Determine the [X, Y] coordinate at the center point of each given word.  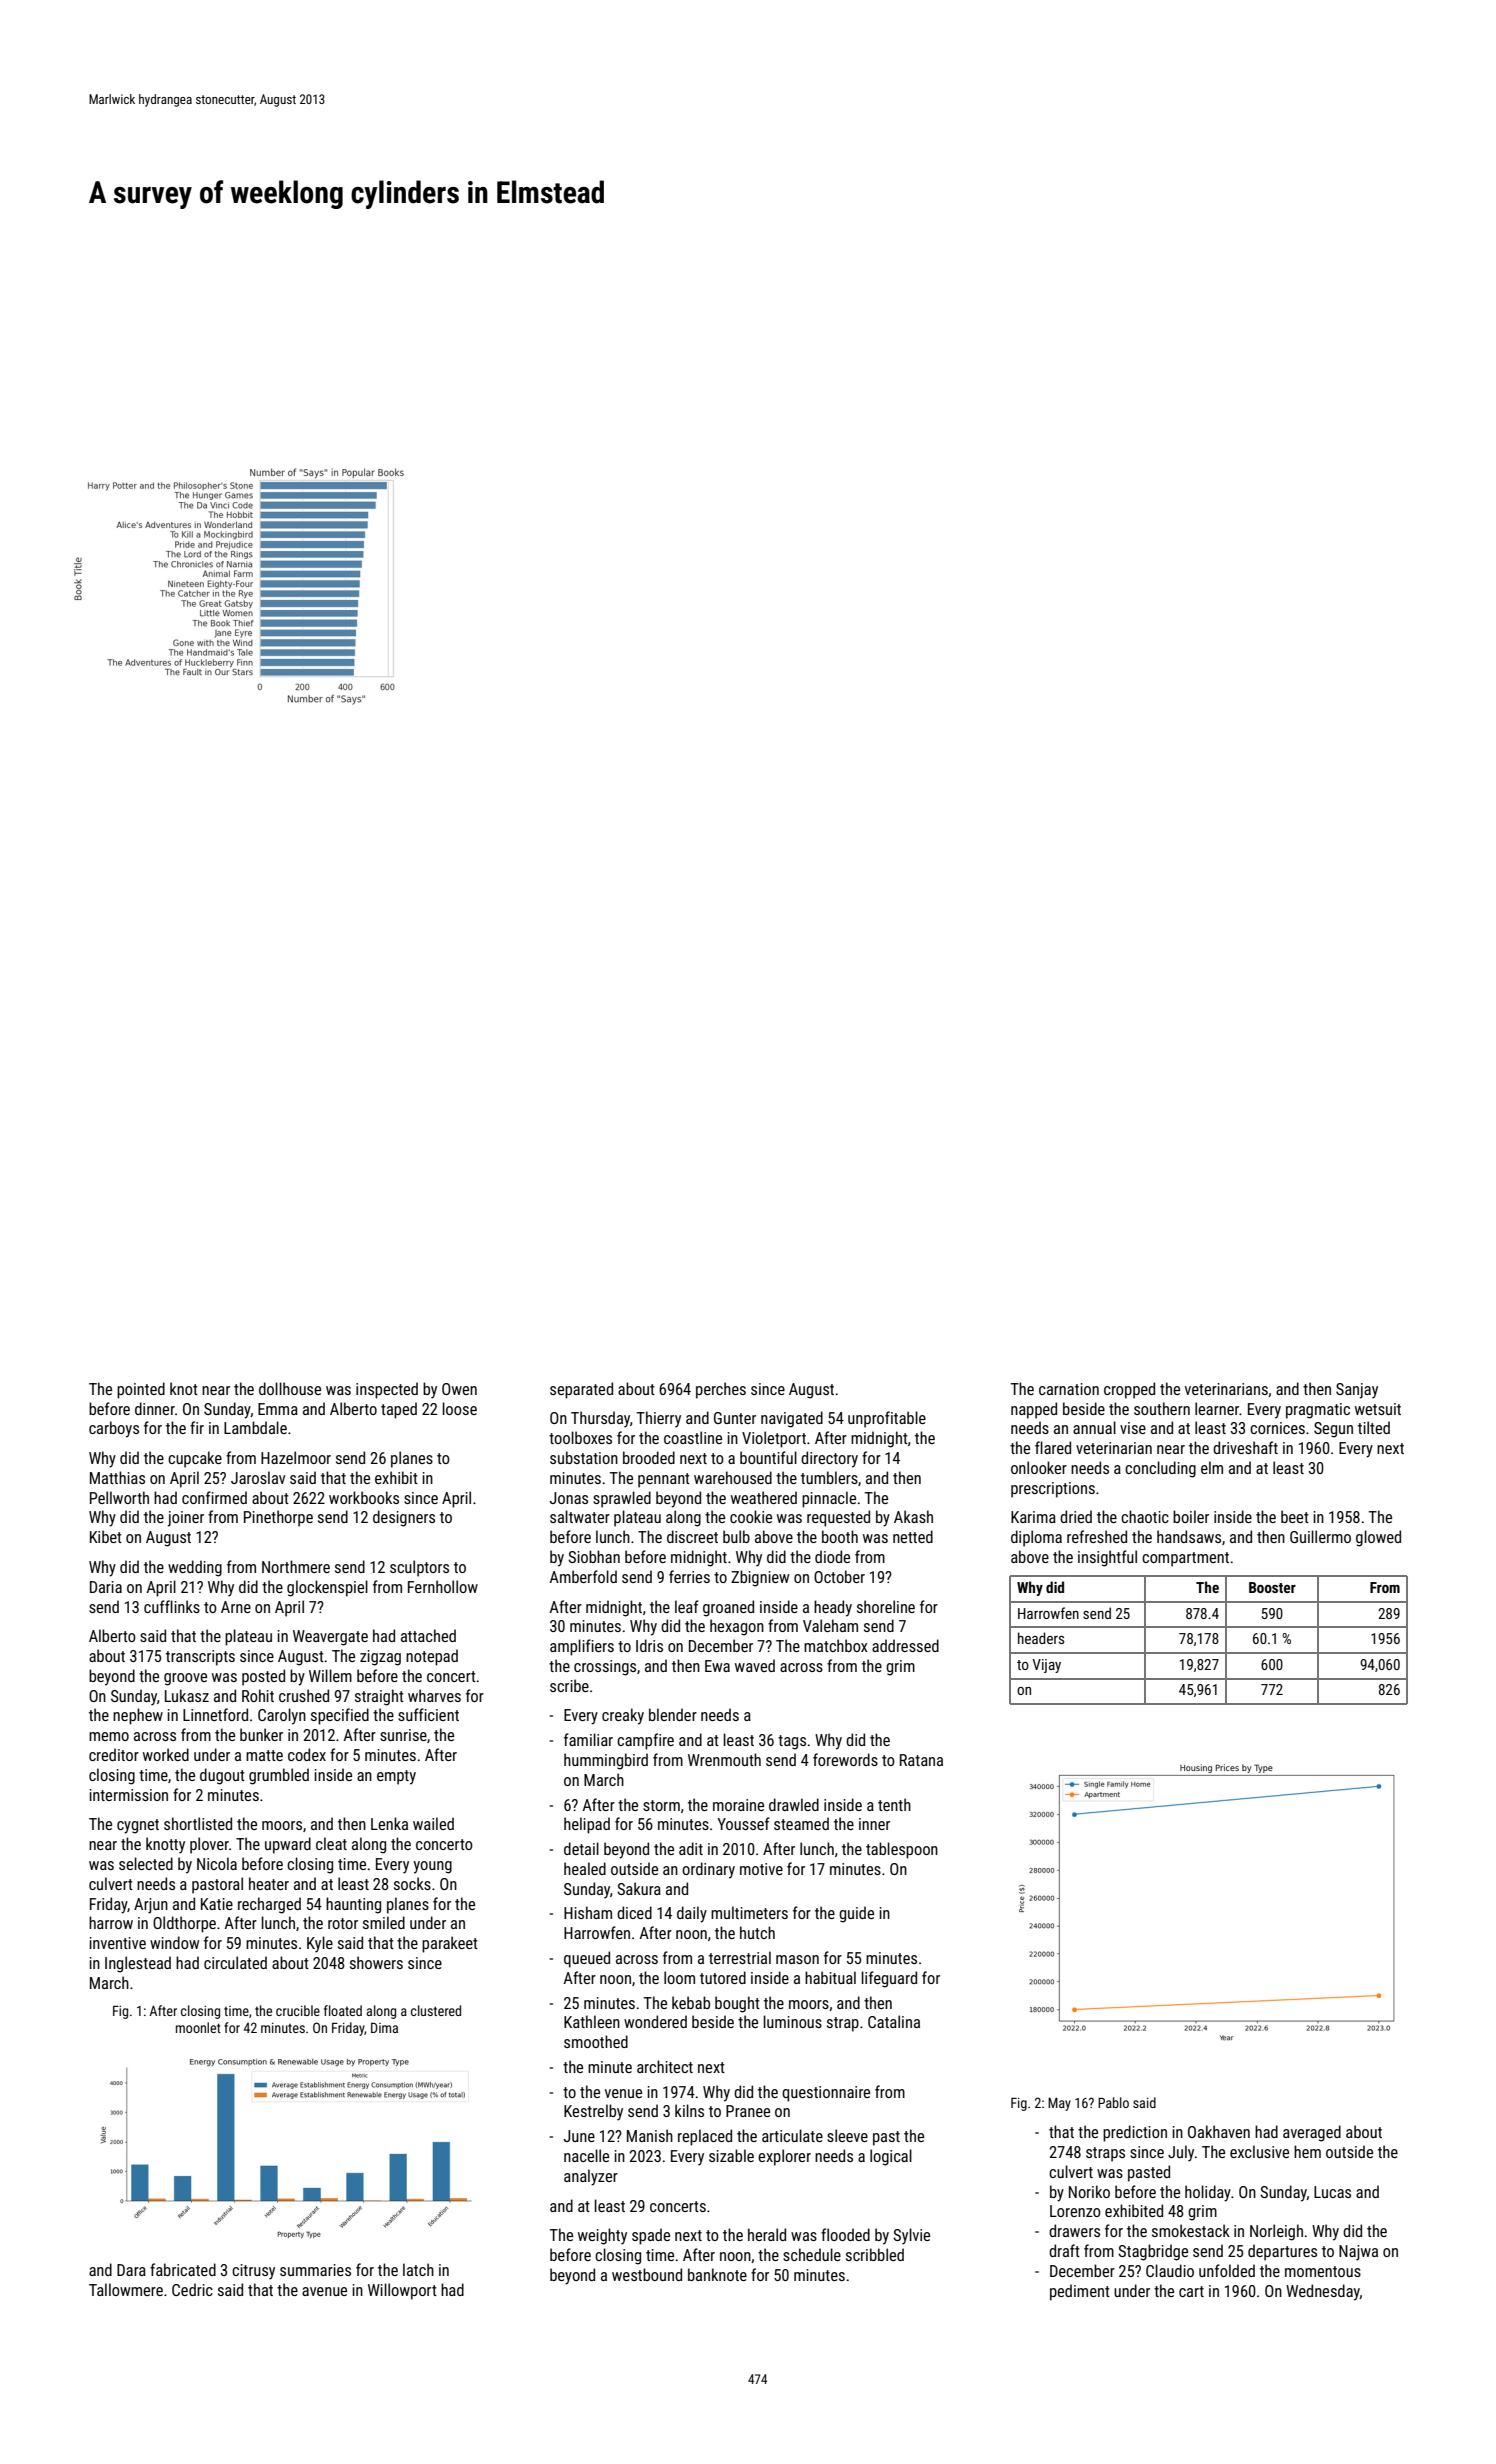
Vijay [1046, 1666]
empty [396, 1777]
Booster [1272, 1587]
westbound [647, 2274]
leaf [687, 1606]
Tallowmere [126, 2289]
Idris [649, 1645]
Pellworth [119, 1497]
